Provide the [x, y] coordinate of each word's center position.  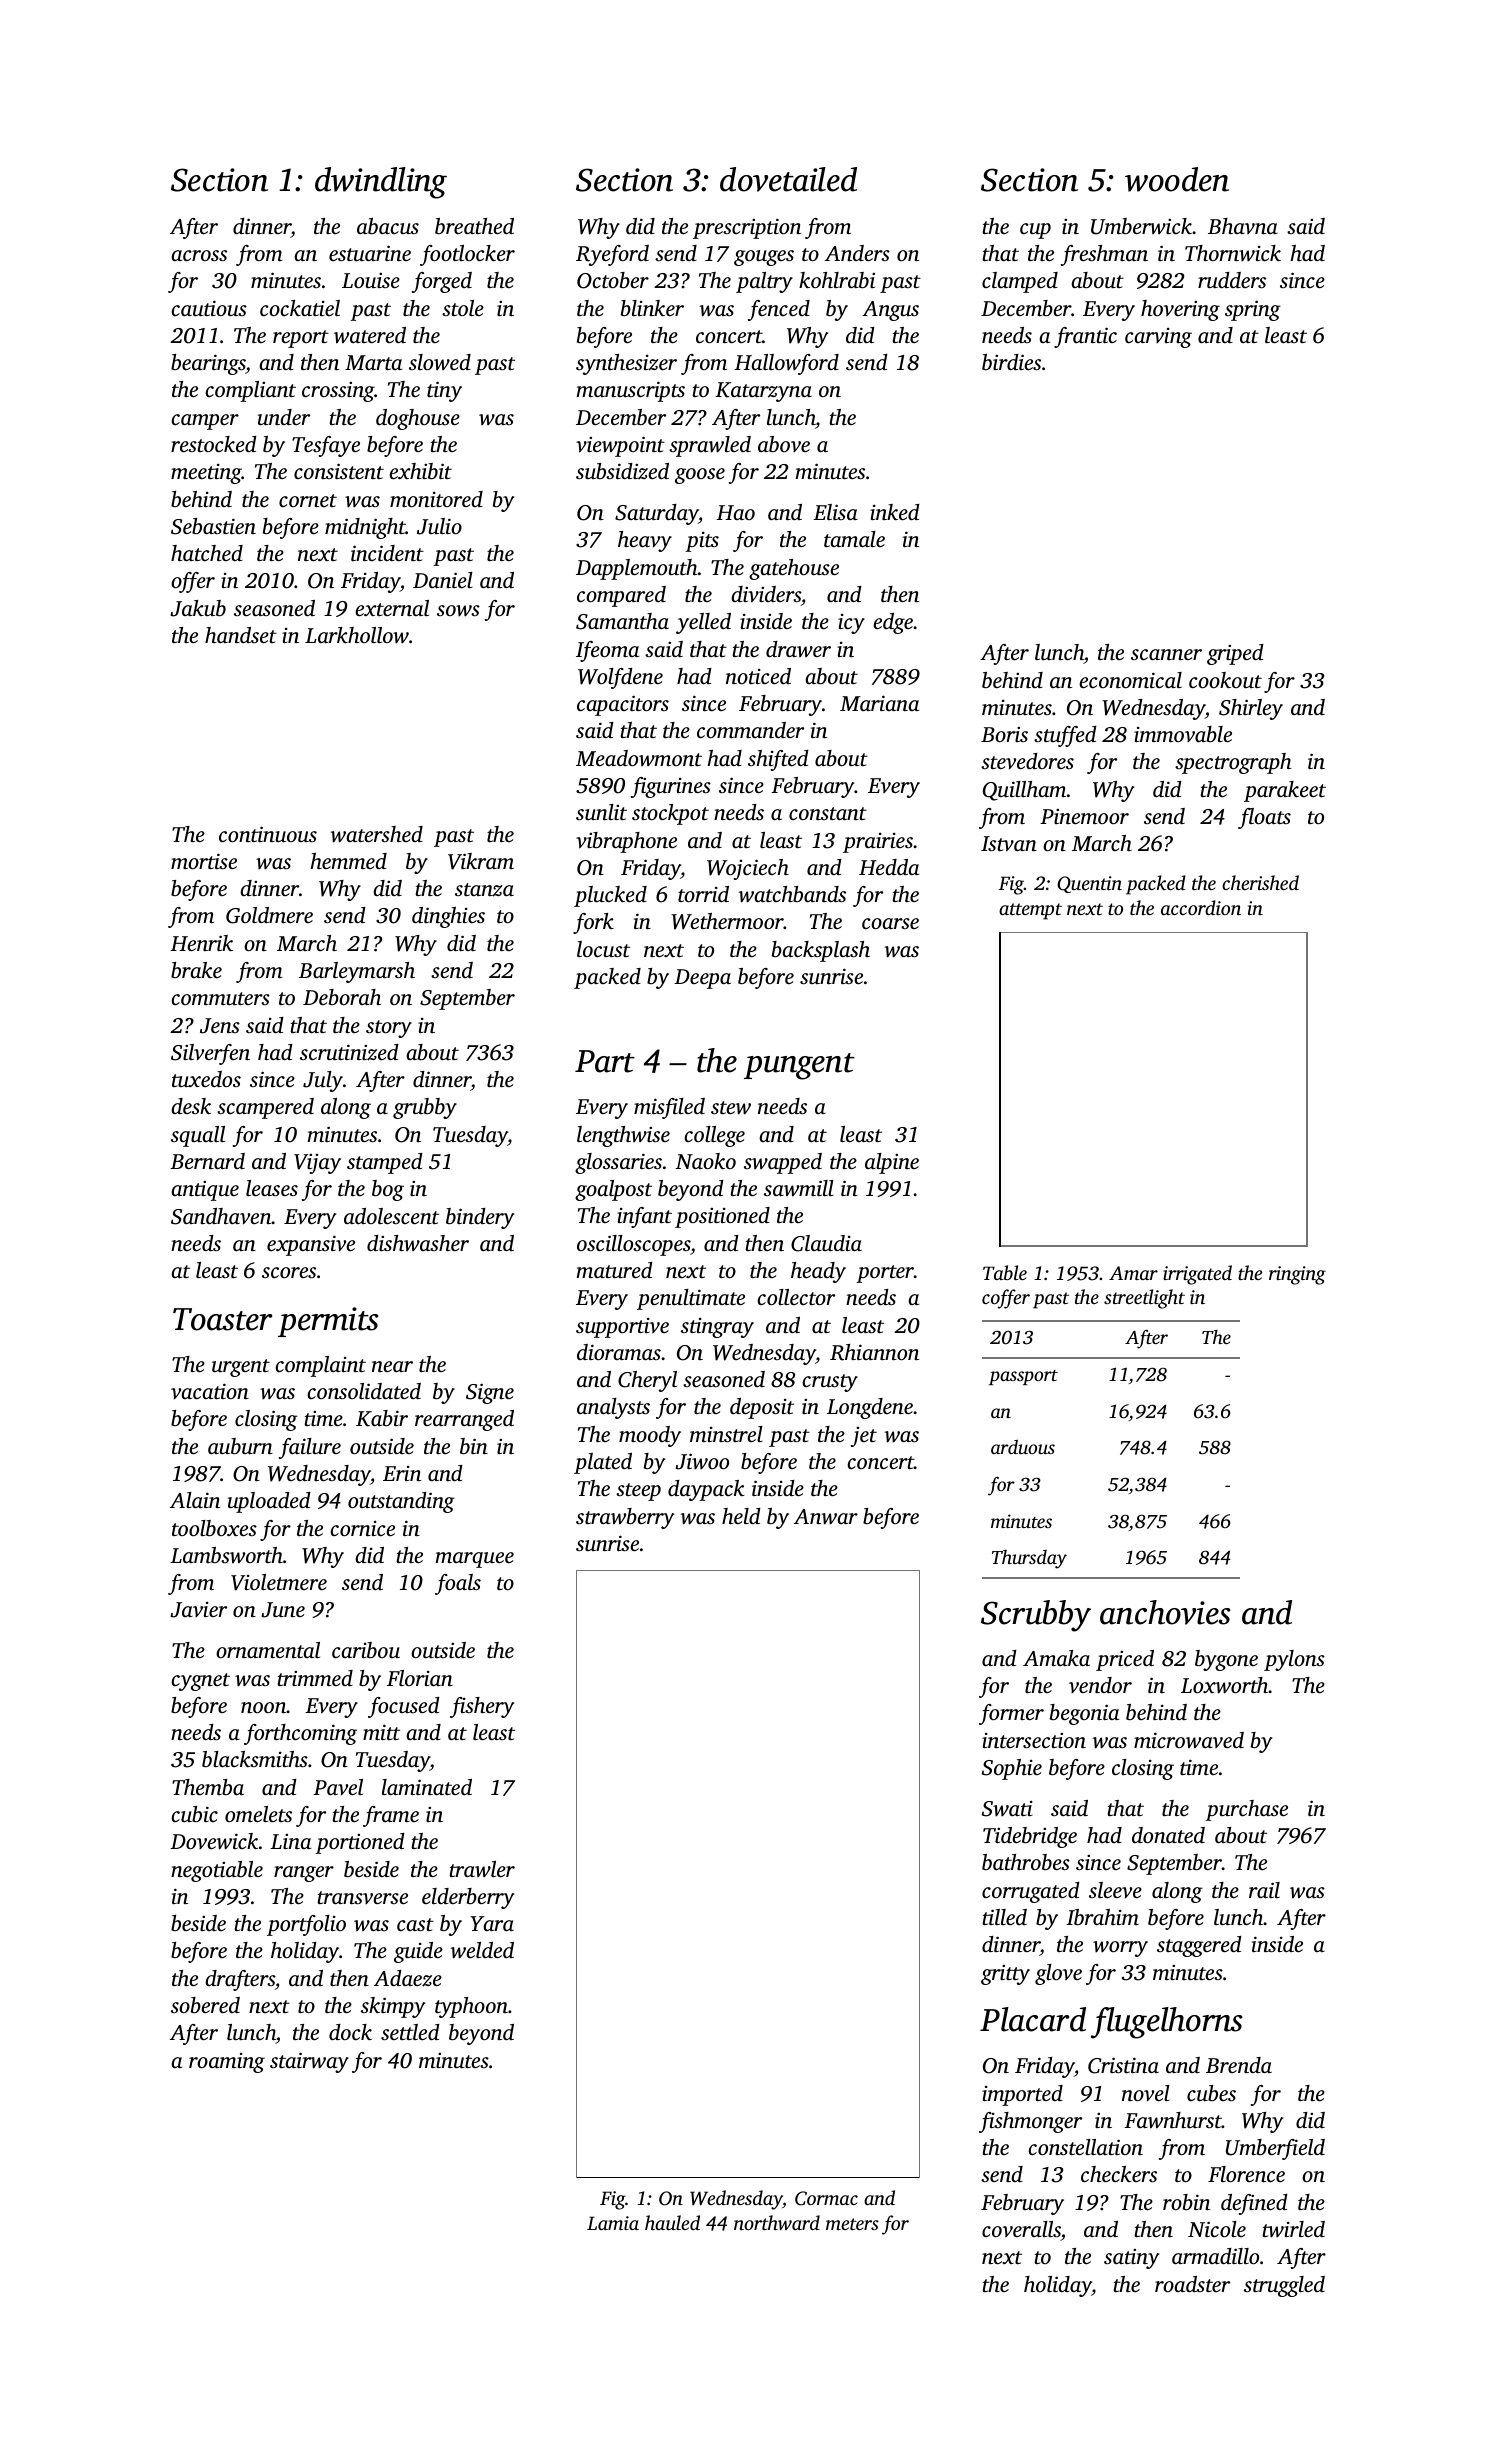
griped [1235, 654]
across [199, 255]
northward [777, 2223]
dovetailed [788, 179]
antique [205, 1191]
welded [482, 1950]
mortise [204, 861]
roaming [227, 2063]
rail [1264, 1890]
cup [1035, 231]
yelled [703, 623]
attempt [1030, 911]
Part [605, 1061]
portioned [360, 1843]
